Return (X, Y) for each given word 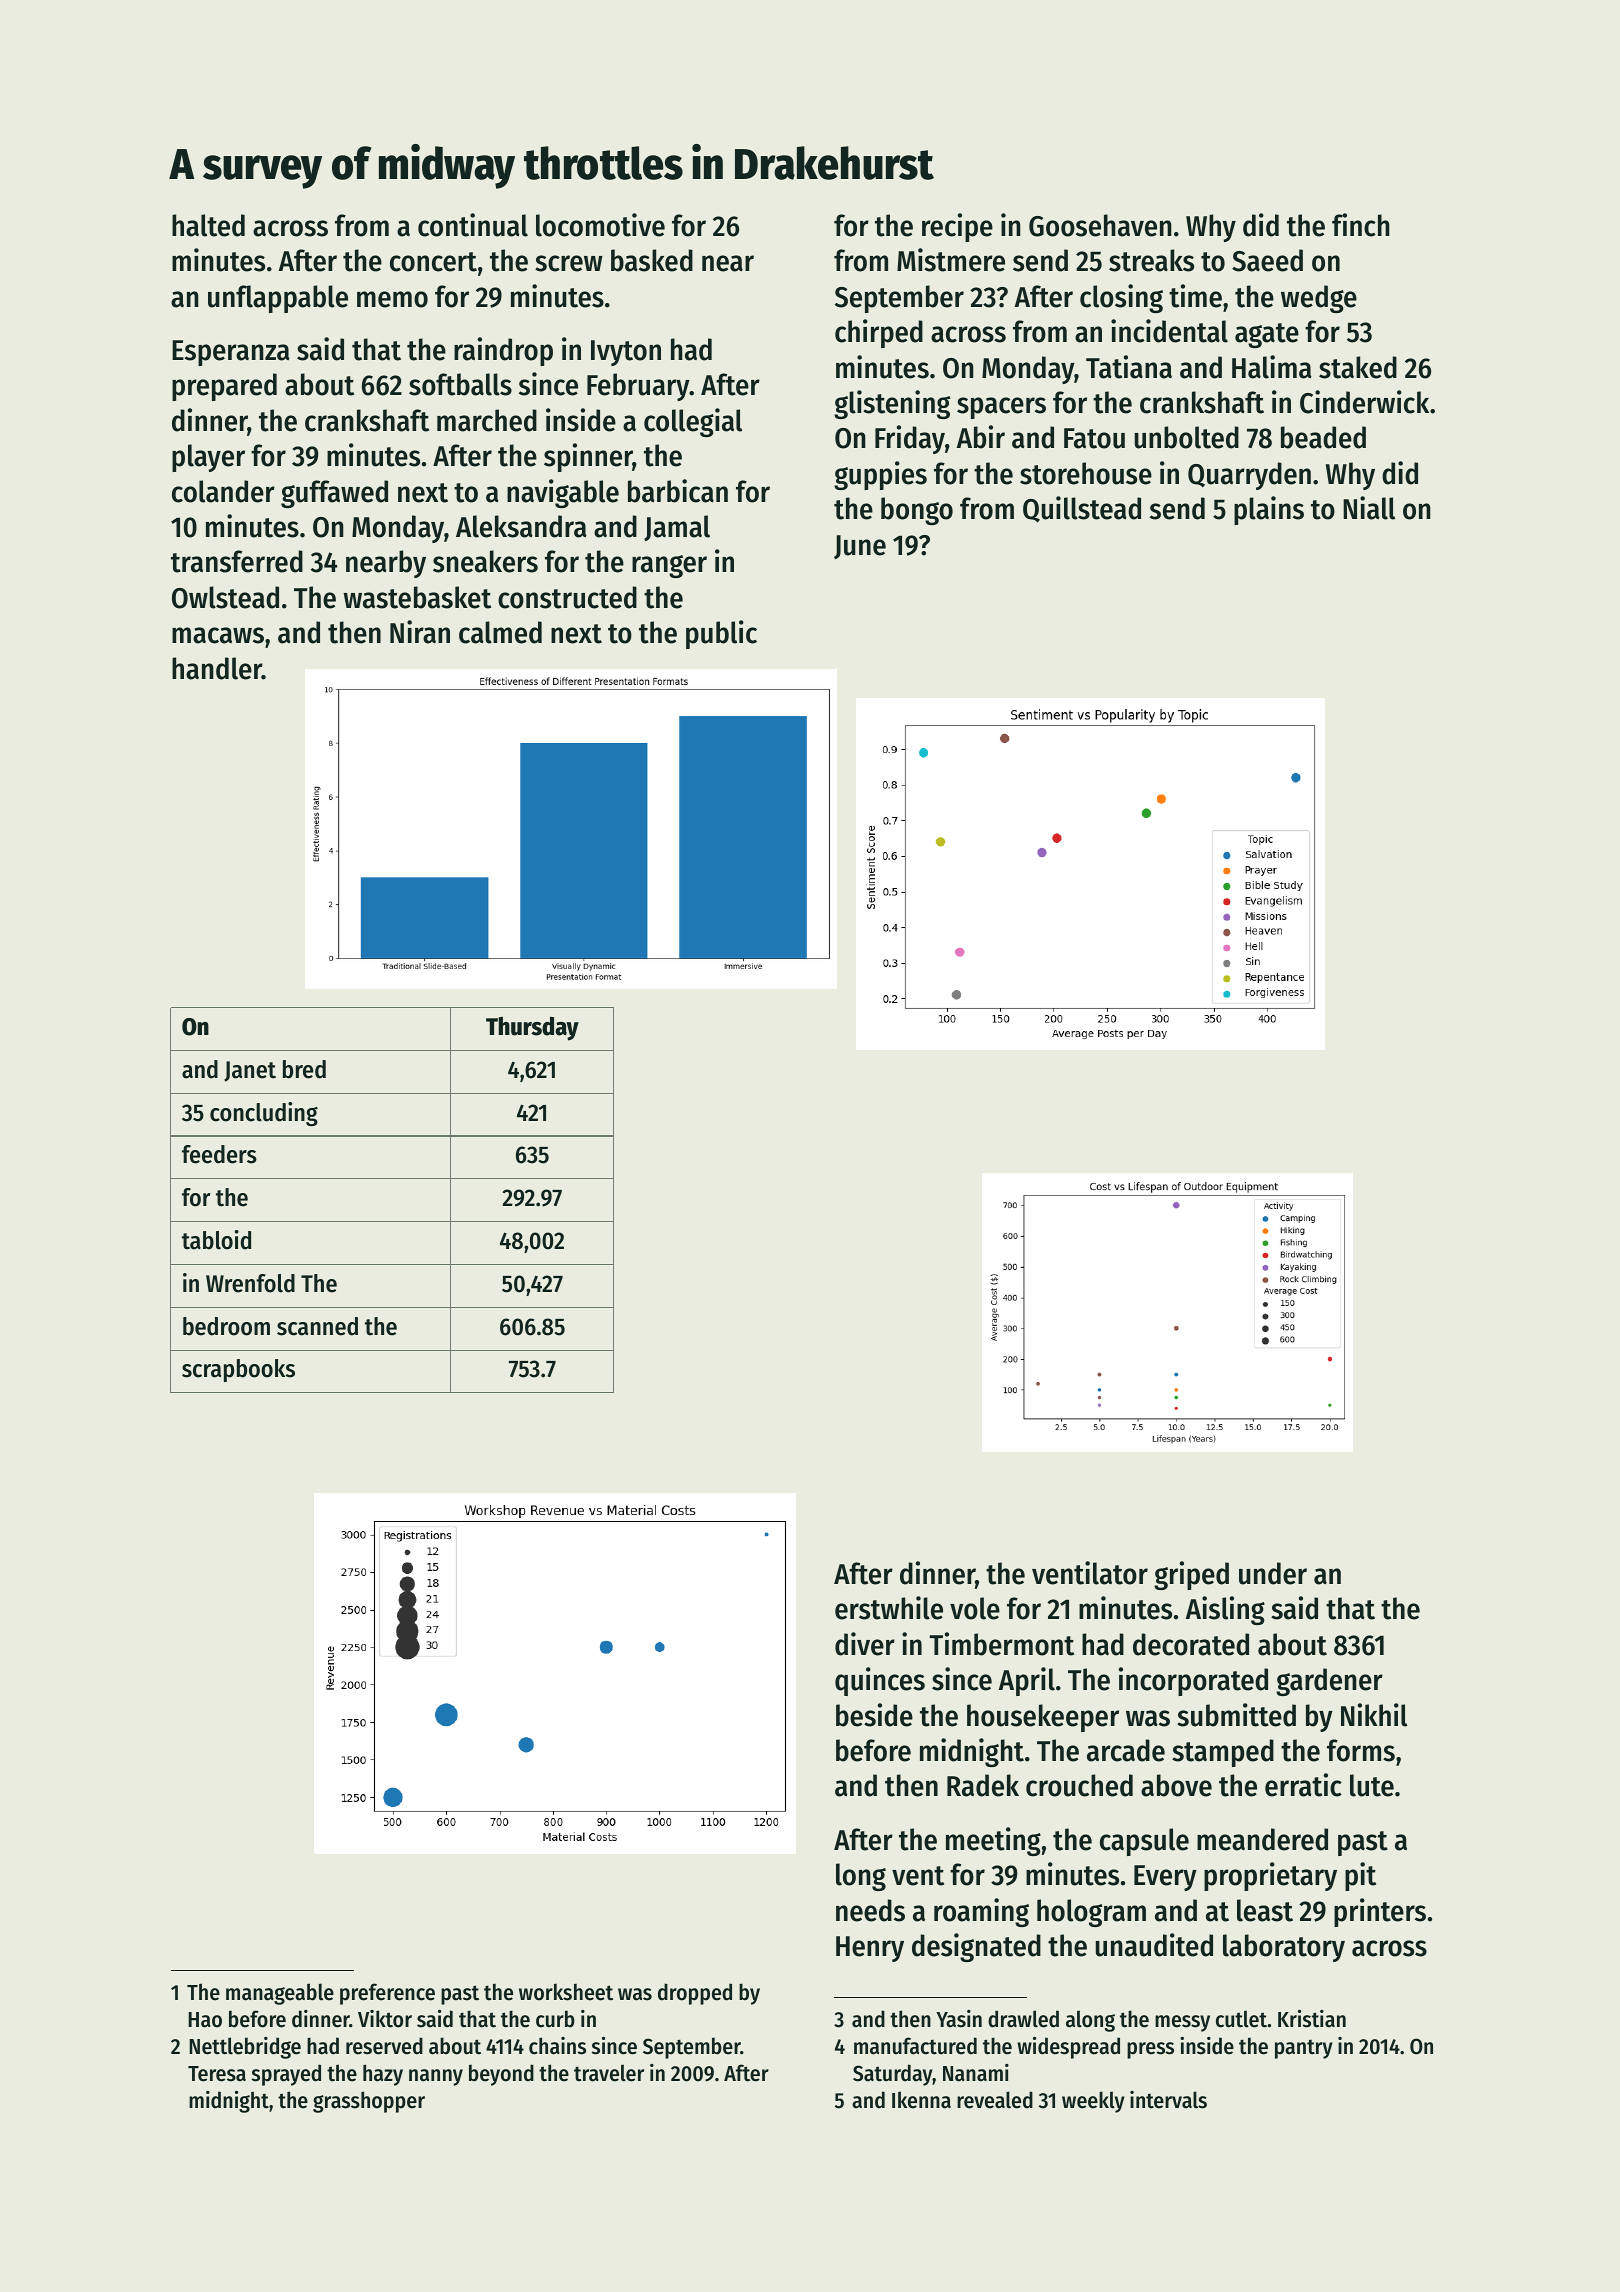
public (721, 634)
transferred (237, 561)
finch (1361, 225)
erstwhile (889, 1608)
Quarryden (1249, 476)
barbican (678, 491)
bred (304, 1069)
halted (208, 225)
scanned (317, 1326)
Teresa (217, 2074)
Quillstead (1082, 509)
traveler (609, 2073)
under (1273, 1573)
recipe (957, 227)
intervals (1168, 2100)
